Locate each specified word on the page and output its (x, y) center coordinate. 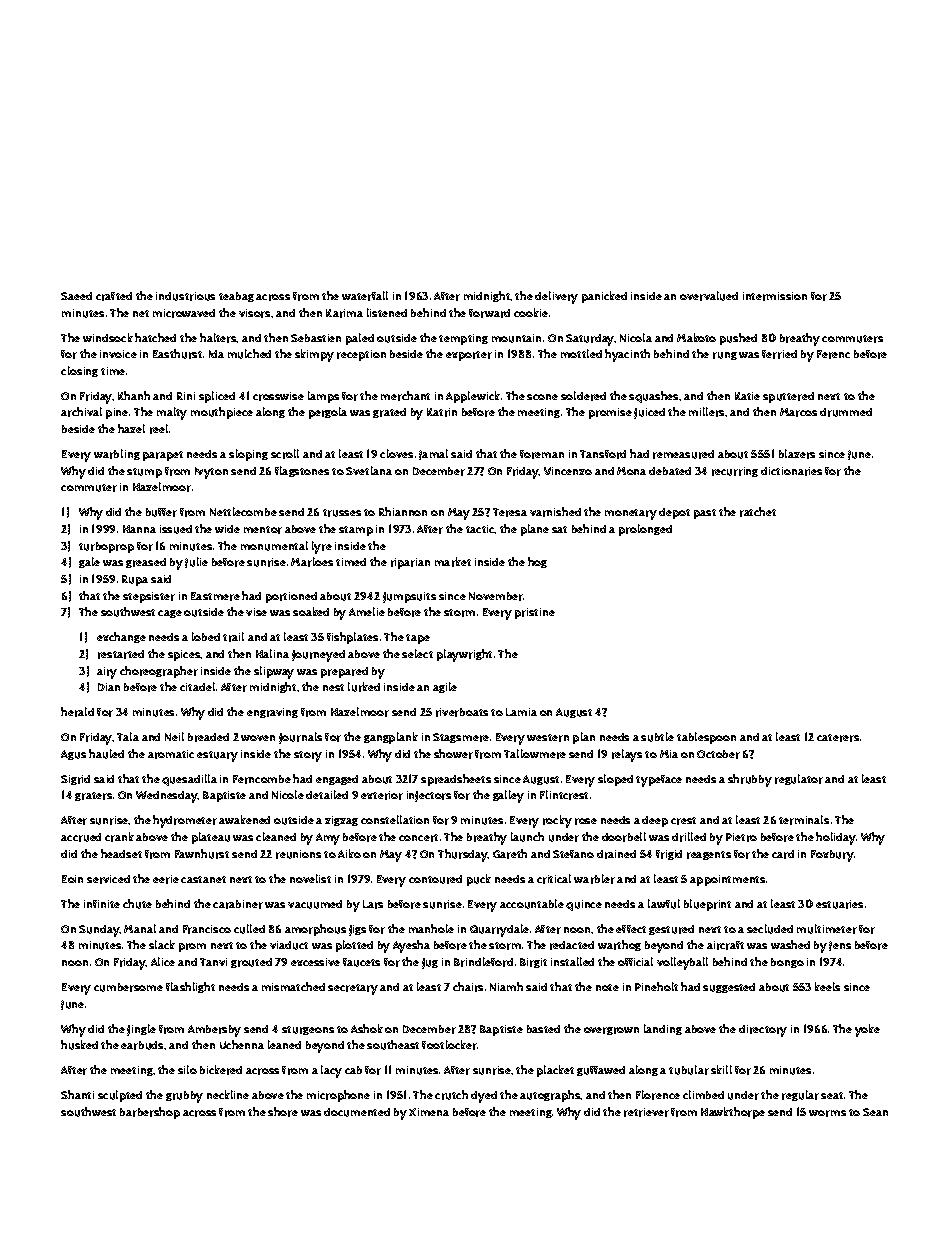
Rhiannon (403, 511)
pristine (535, 613)
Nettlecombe (243, 511)
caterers (838, 738)
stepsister (149, 597)
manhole (431, 928)
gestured (671, 930)
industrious (185, 296)
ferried (779, 354)
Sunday (99, 931)
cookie (531, 312)
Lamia (521, 712)
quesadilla (189, 780)
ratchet (758, 512)
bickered (221, 1070)
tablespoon (706, 738)
